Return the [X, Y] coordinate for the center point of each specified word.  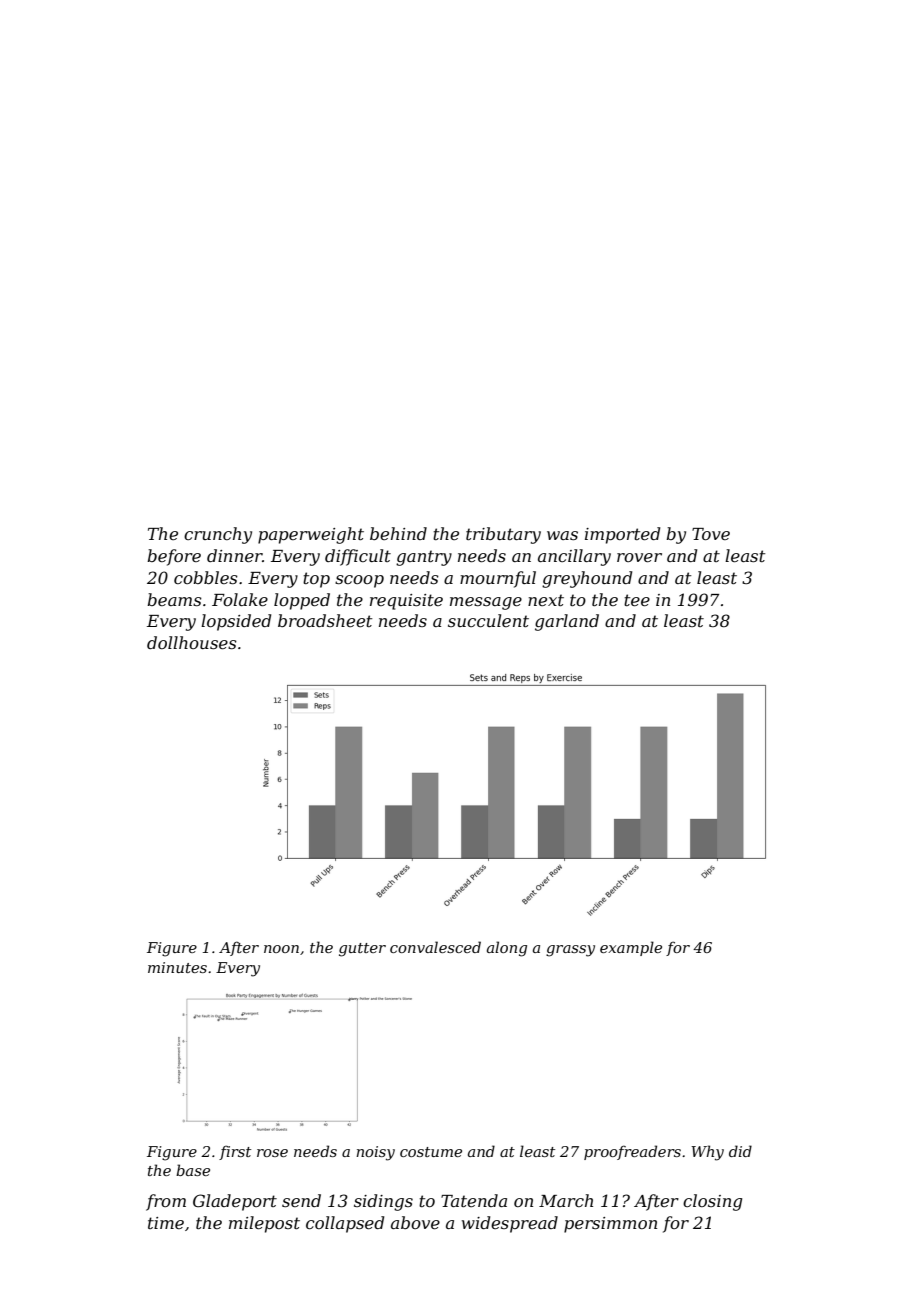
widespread [510, 1224]
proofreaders [632, 1152]
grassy [570, 951]
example [631, 948]
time [166, 1223]
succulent [488, 620]
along [507, 949]
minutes [177, 967]
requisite [406, 602]
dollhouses [192, 642]
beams [174, 599]
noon [281, 949]
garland [567, 622]
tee [637, 600]
